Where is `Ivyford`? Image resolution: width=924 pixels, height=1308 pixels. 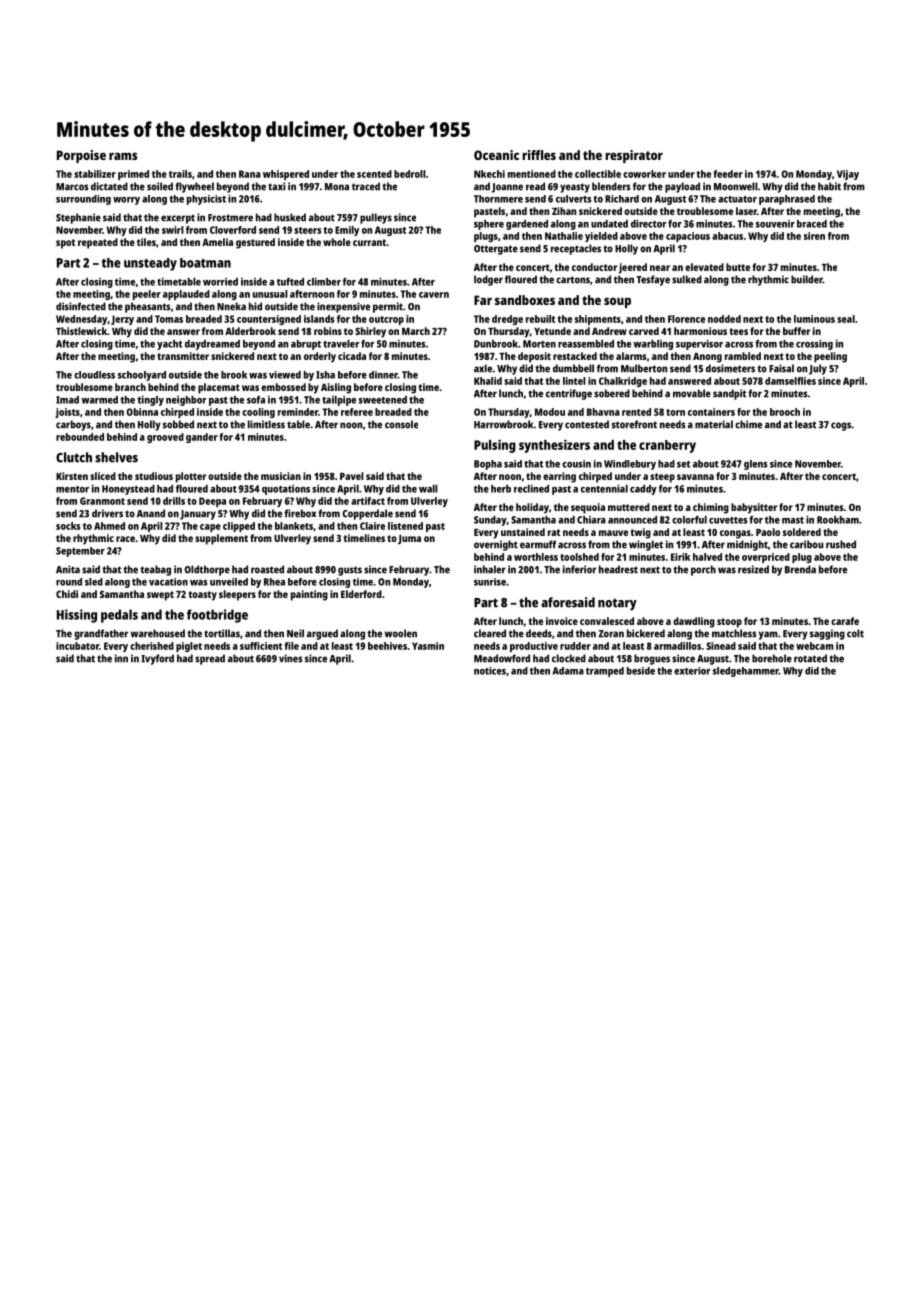
Ivyford is located at coordinates (157, 659).
